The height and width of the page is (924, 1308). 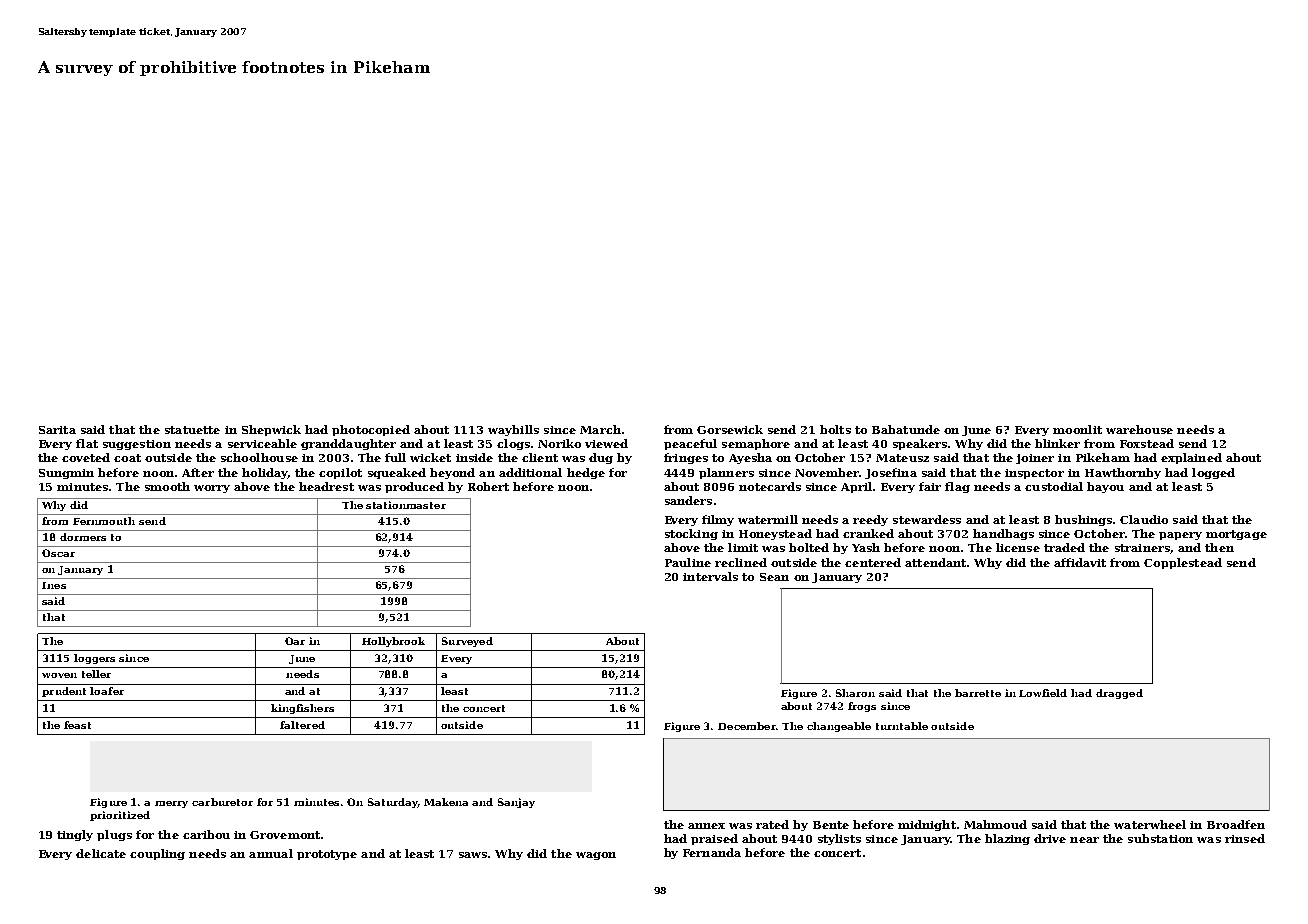 What do you see at coordinates (927, 519) in the page?
I see `stewardess` at bounding box center [927, 519].
